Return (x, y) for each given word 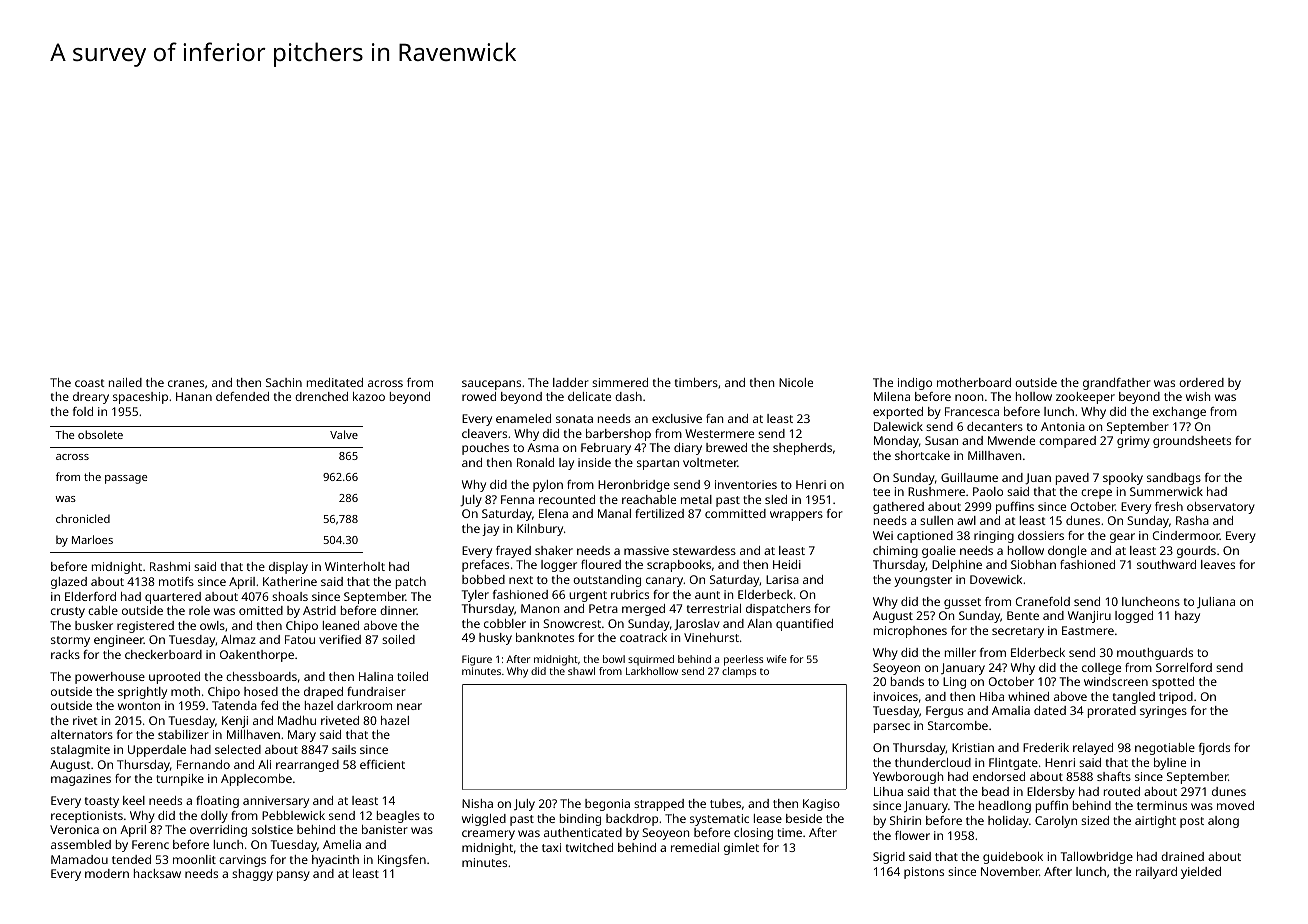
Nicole (796, 382)
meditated (335, 382)
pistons (924, 873)
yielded (1201, 873)
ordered (1201, 382)
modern (107, 873)
